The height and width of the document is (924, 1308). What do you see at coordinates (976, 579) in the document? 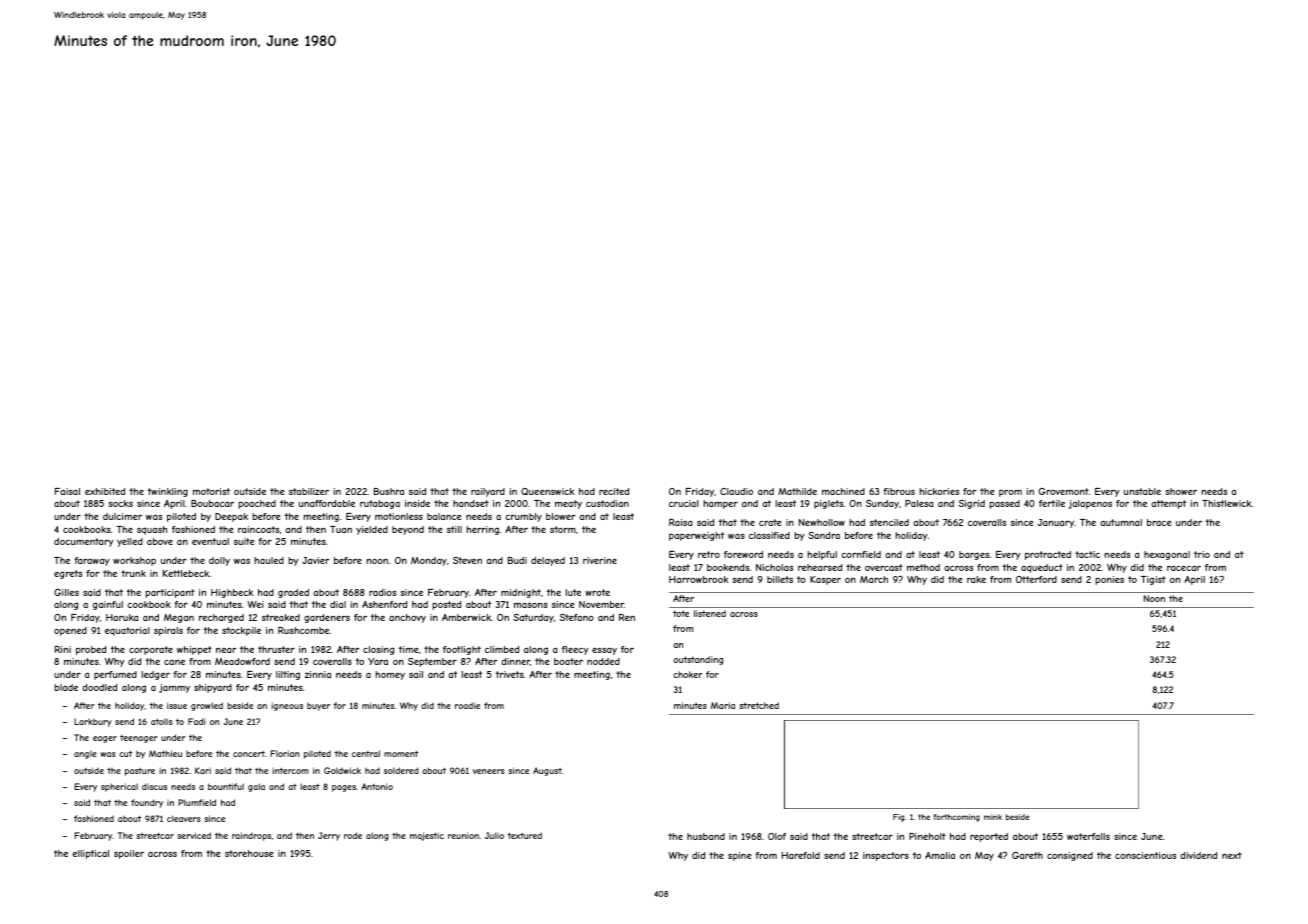
I see `rake` at bounding box center [976, 579].
